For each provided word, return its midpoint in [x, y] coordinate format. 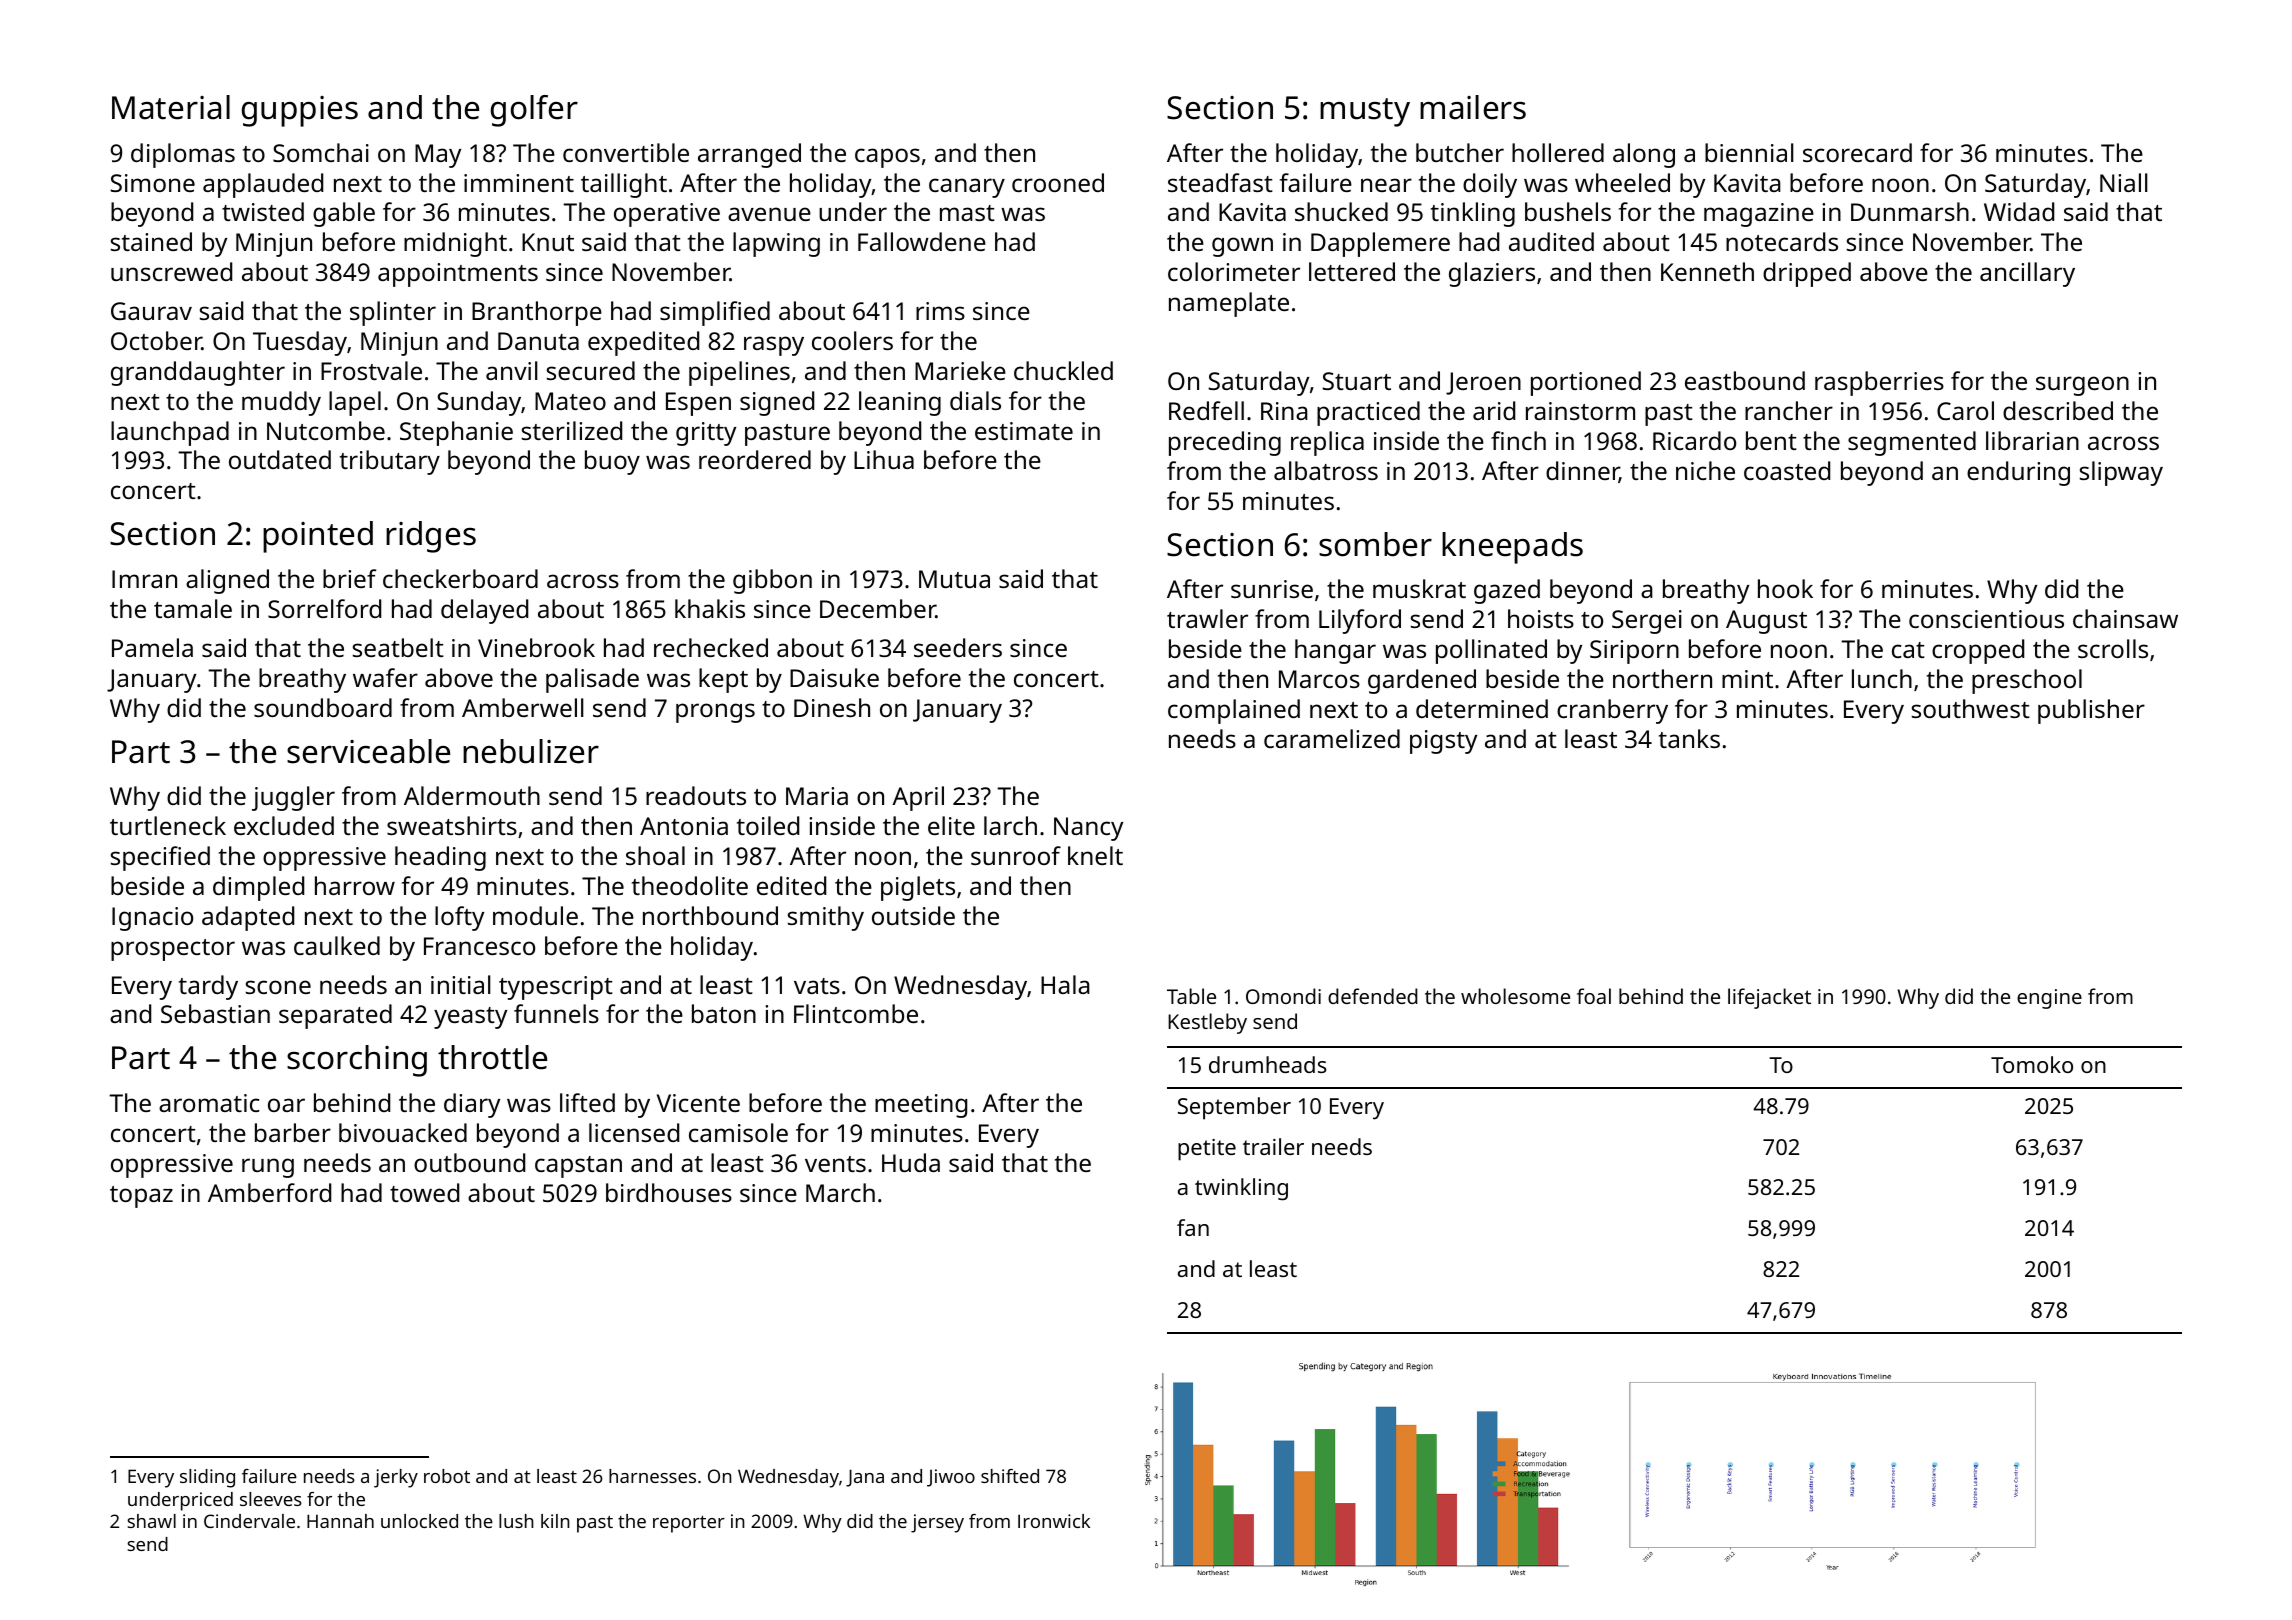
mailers [1473, 107]
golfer [534, 111]
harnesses [652, 1476]
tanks [1689, 738]
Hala [1065, 984]
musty [1365, 112]
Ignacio [152, 919]
